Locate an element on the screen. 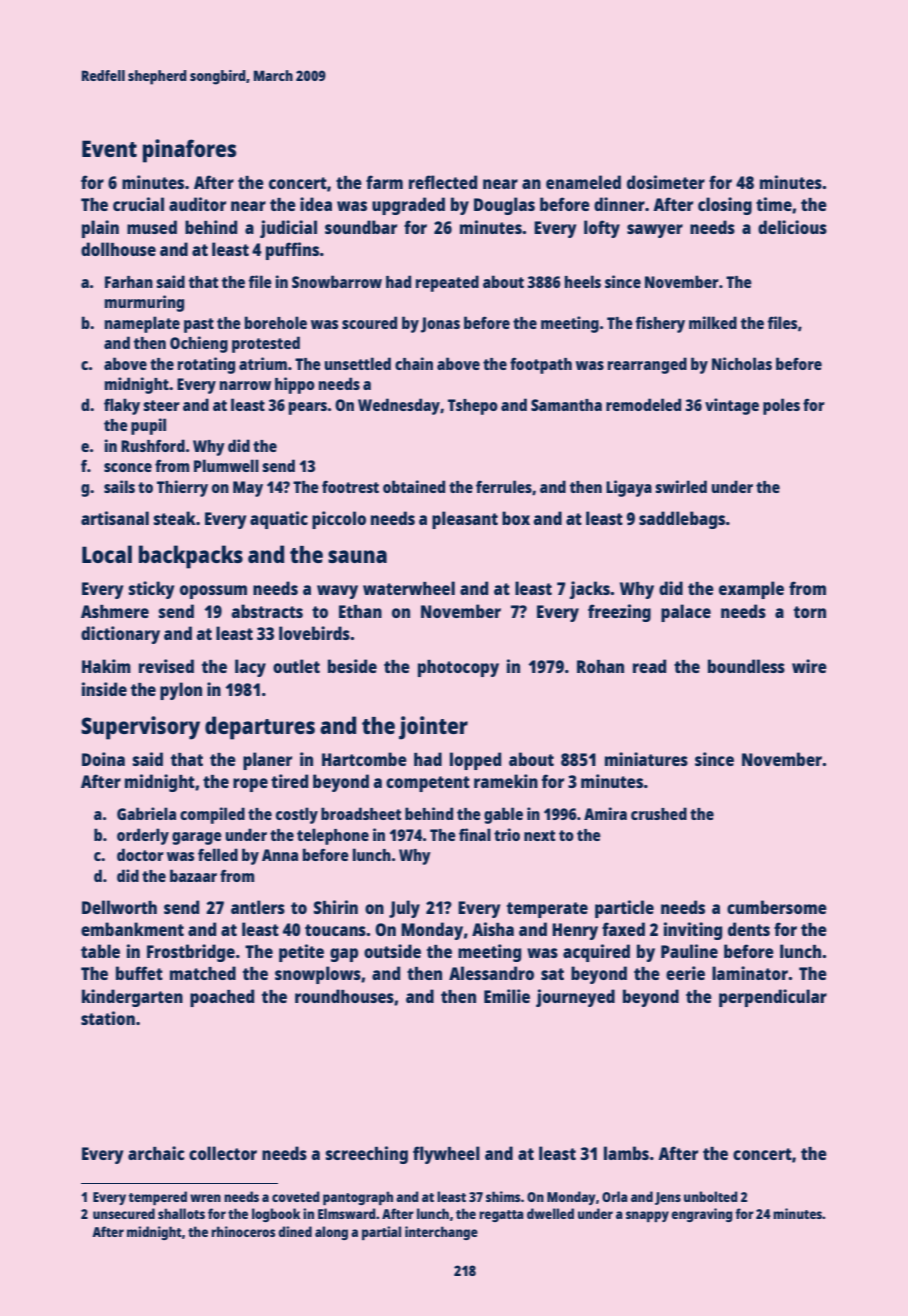  roundhouses is located at coordinates (344, 996).
